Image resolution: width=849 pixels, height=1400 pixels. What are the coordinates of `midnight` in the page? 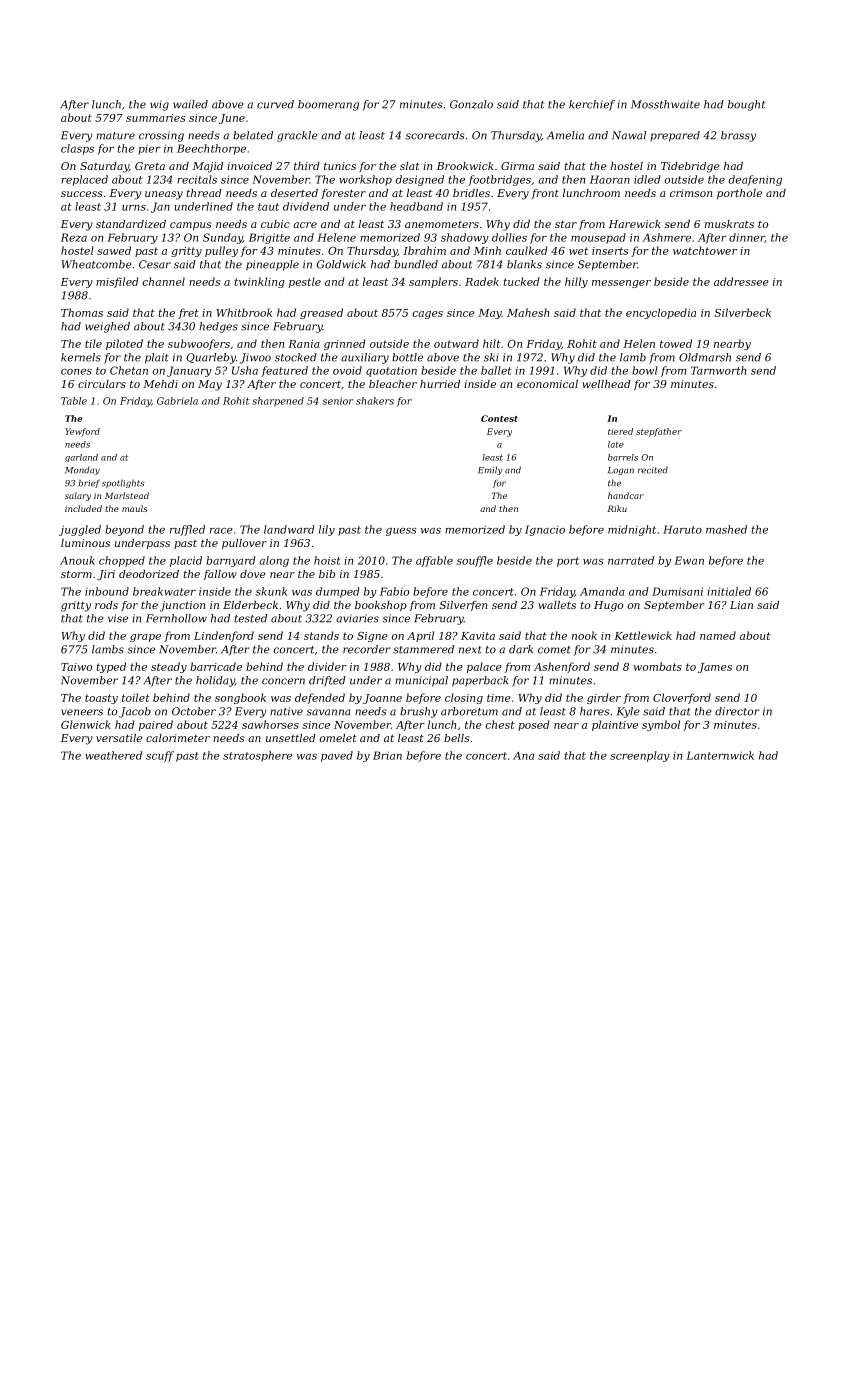 It's located at (632, 530).
